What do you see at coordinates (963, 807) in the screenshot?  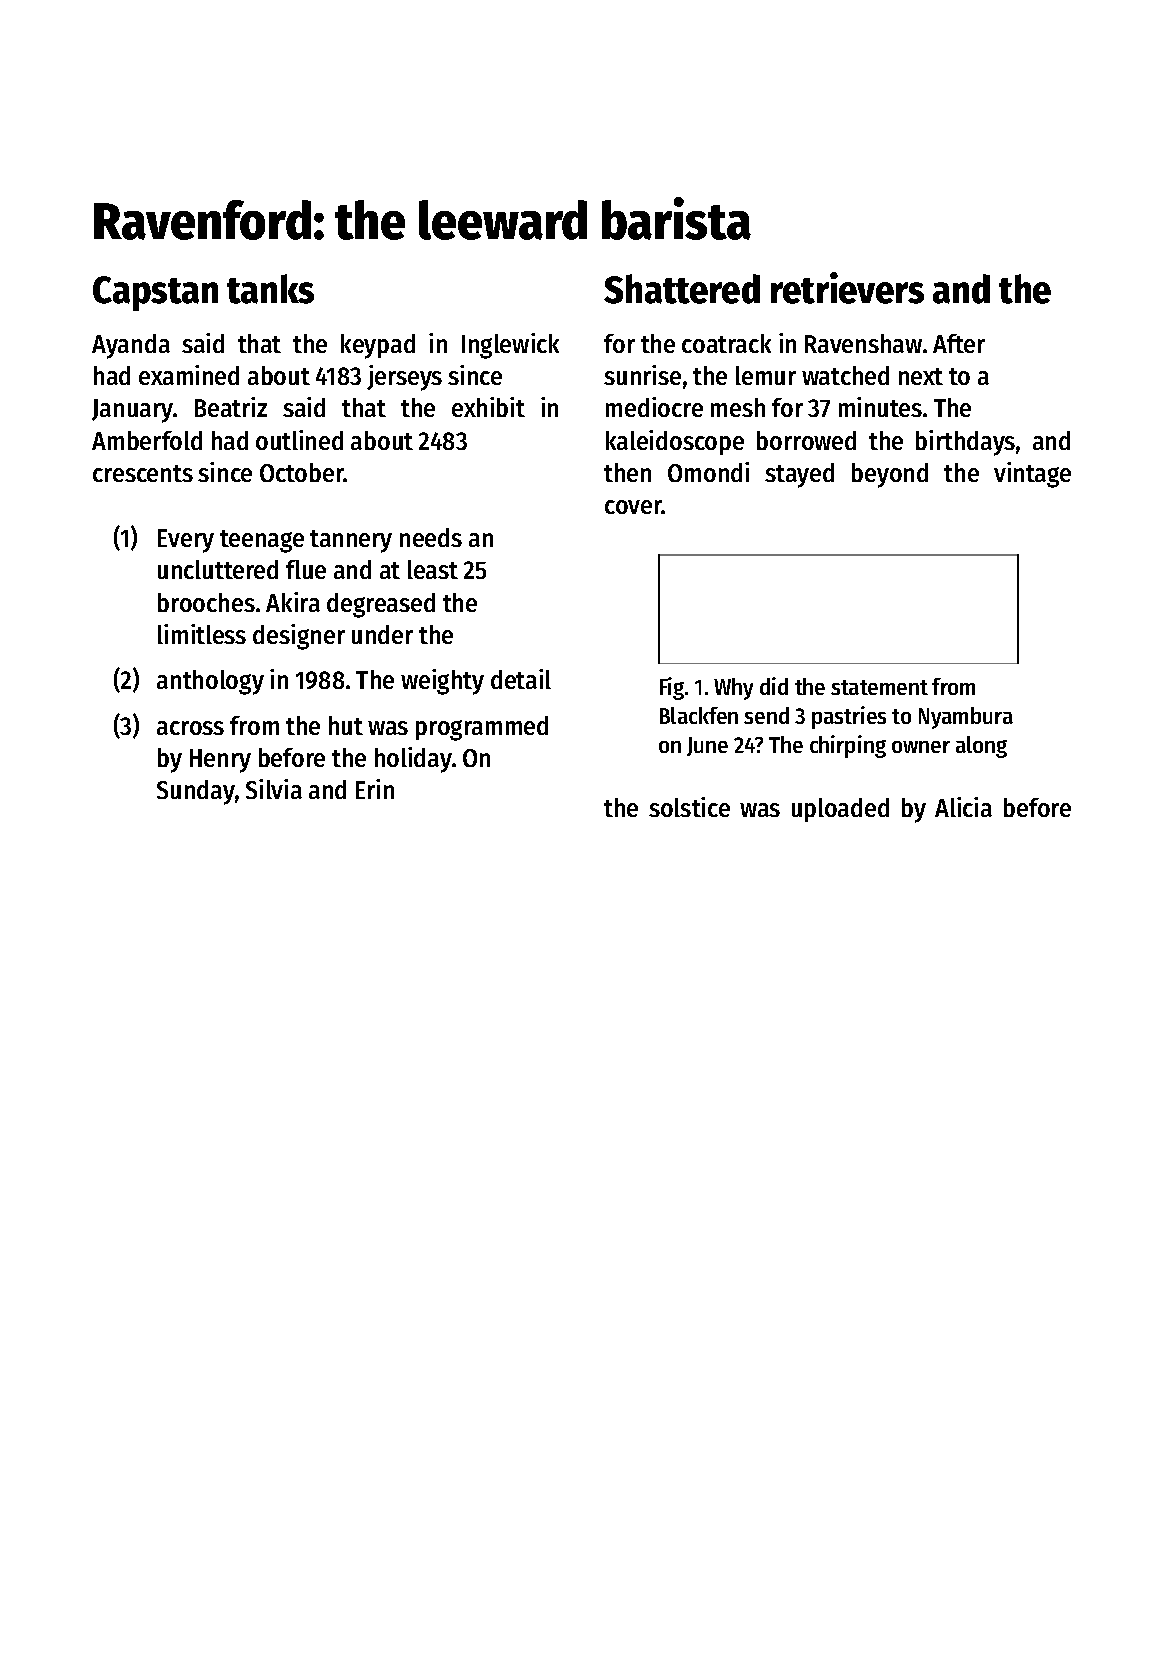 I see `Alicia` at bounding box center [963, 807].
